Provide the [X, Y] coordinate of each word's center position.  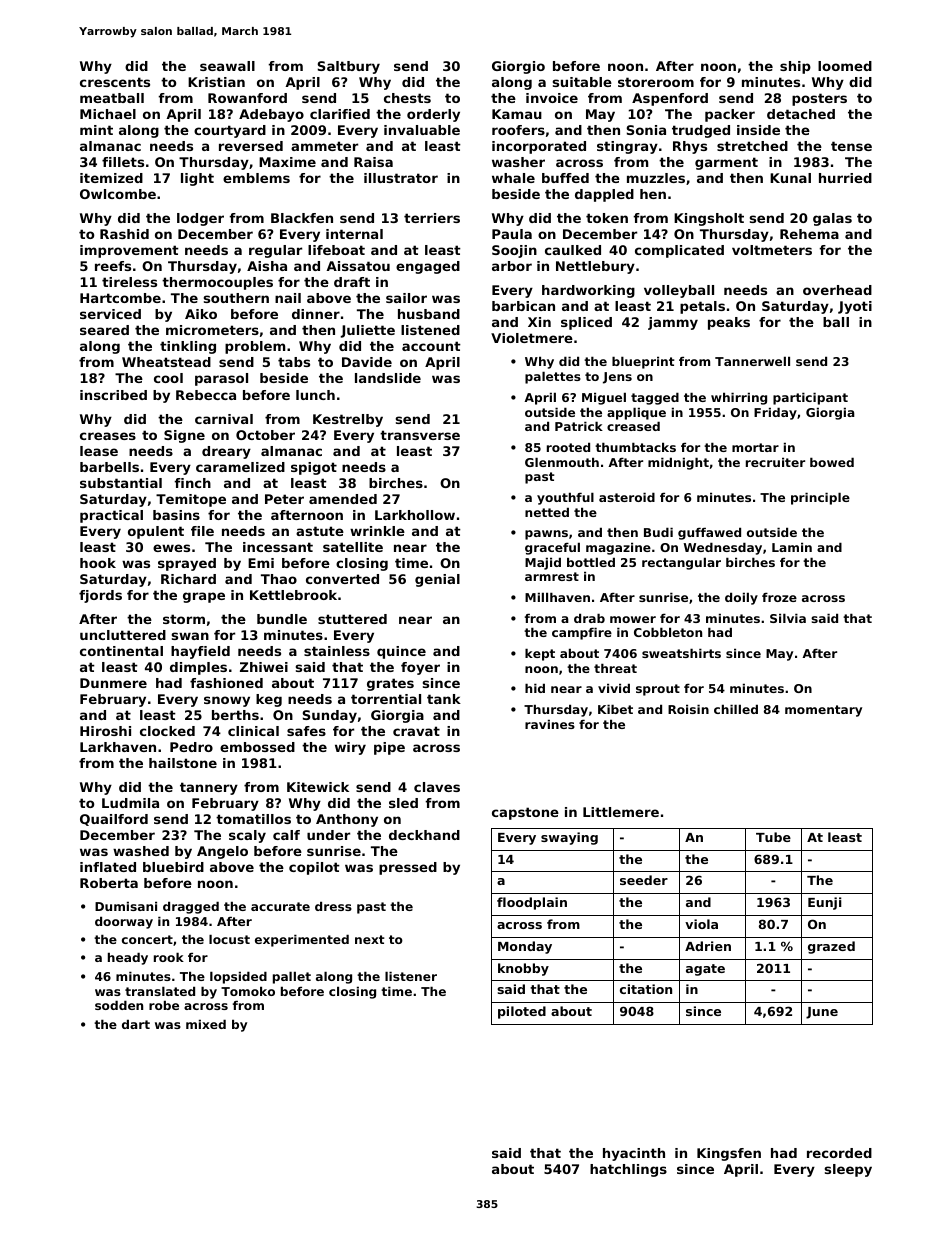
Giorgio [518, 67]
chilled [736, 709]
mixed [206, 1024]
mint [96, 130]
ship [795, 67]
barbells [109, 467]
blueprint [643, 362]
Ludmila [130, 803]
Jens [617, 378]
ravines [550, 724]
